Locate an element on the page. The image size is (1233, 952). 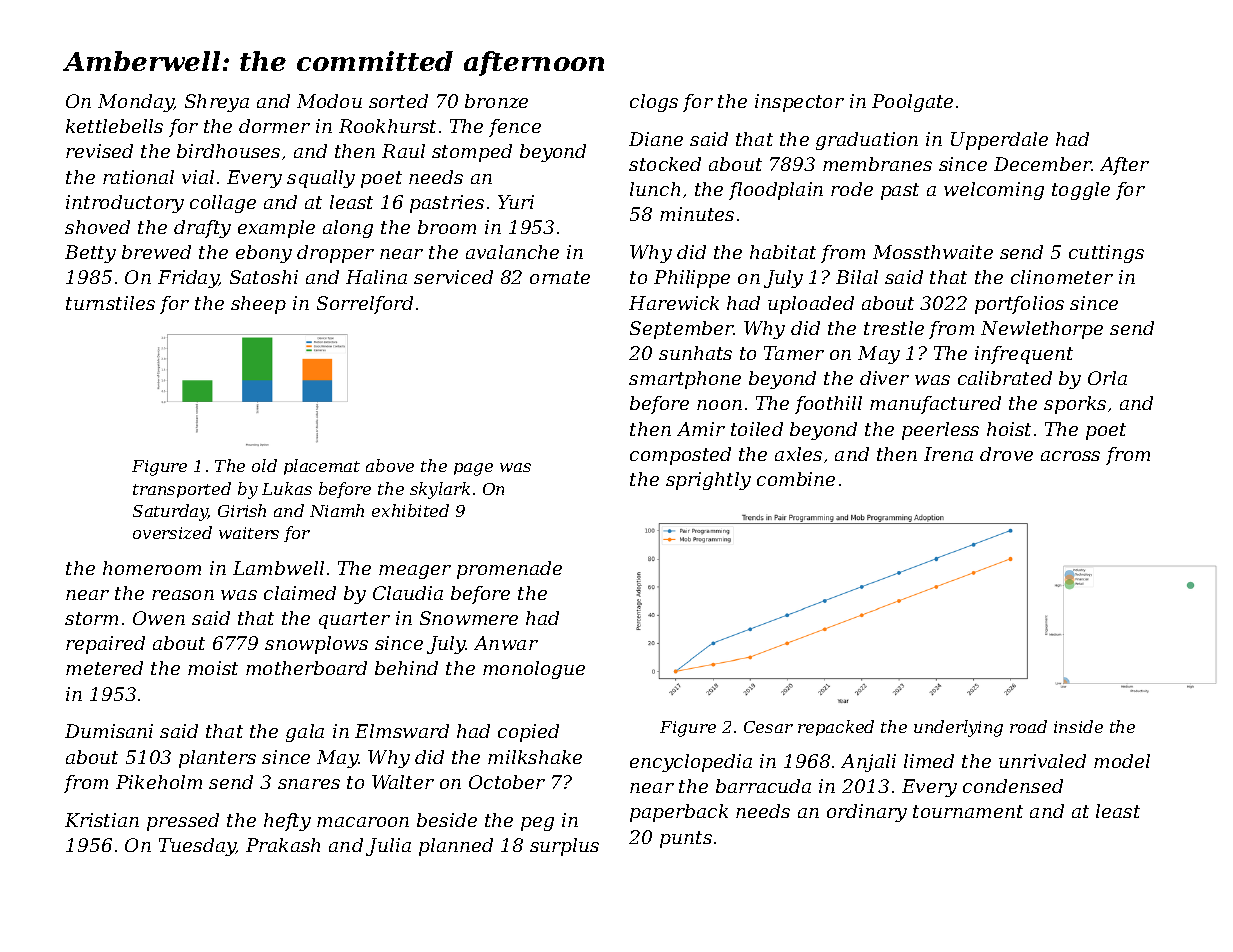
serviced is located at coordinates (453, 277).
